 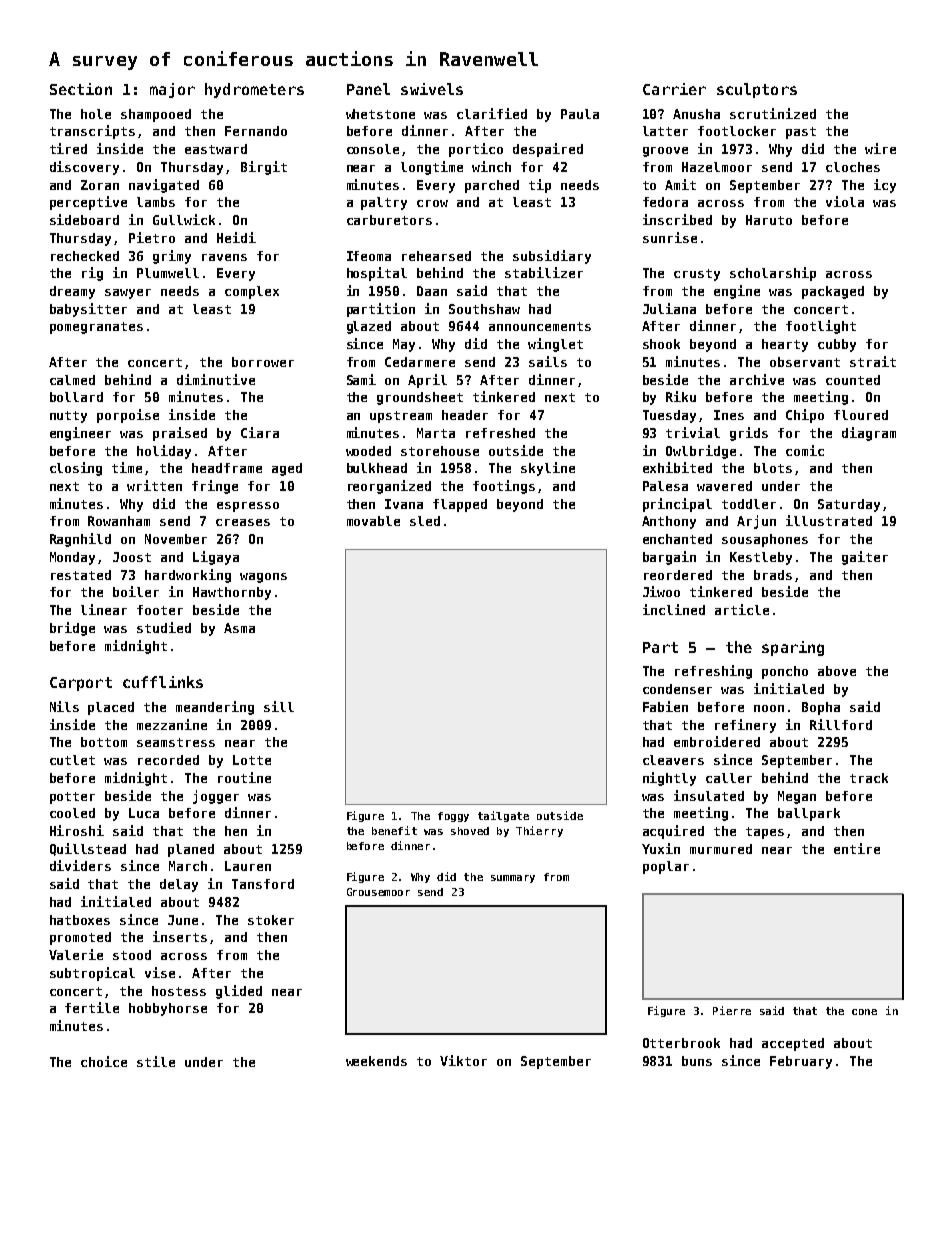 What do you see at coordinates (92, 1007) in the document?
I see `fertile` at bounding box center [92, 1007].
